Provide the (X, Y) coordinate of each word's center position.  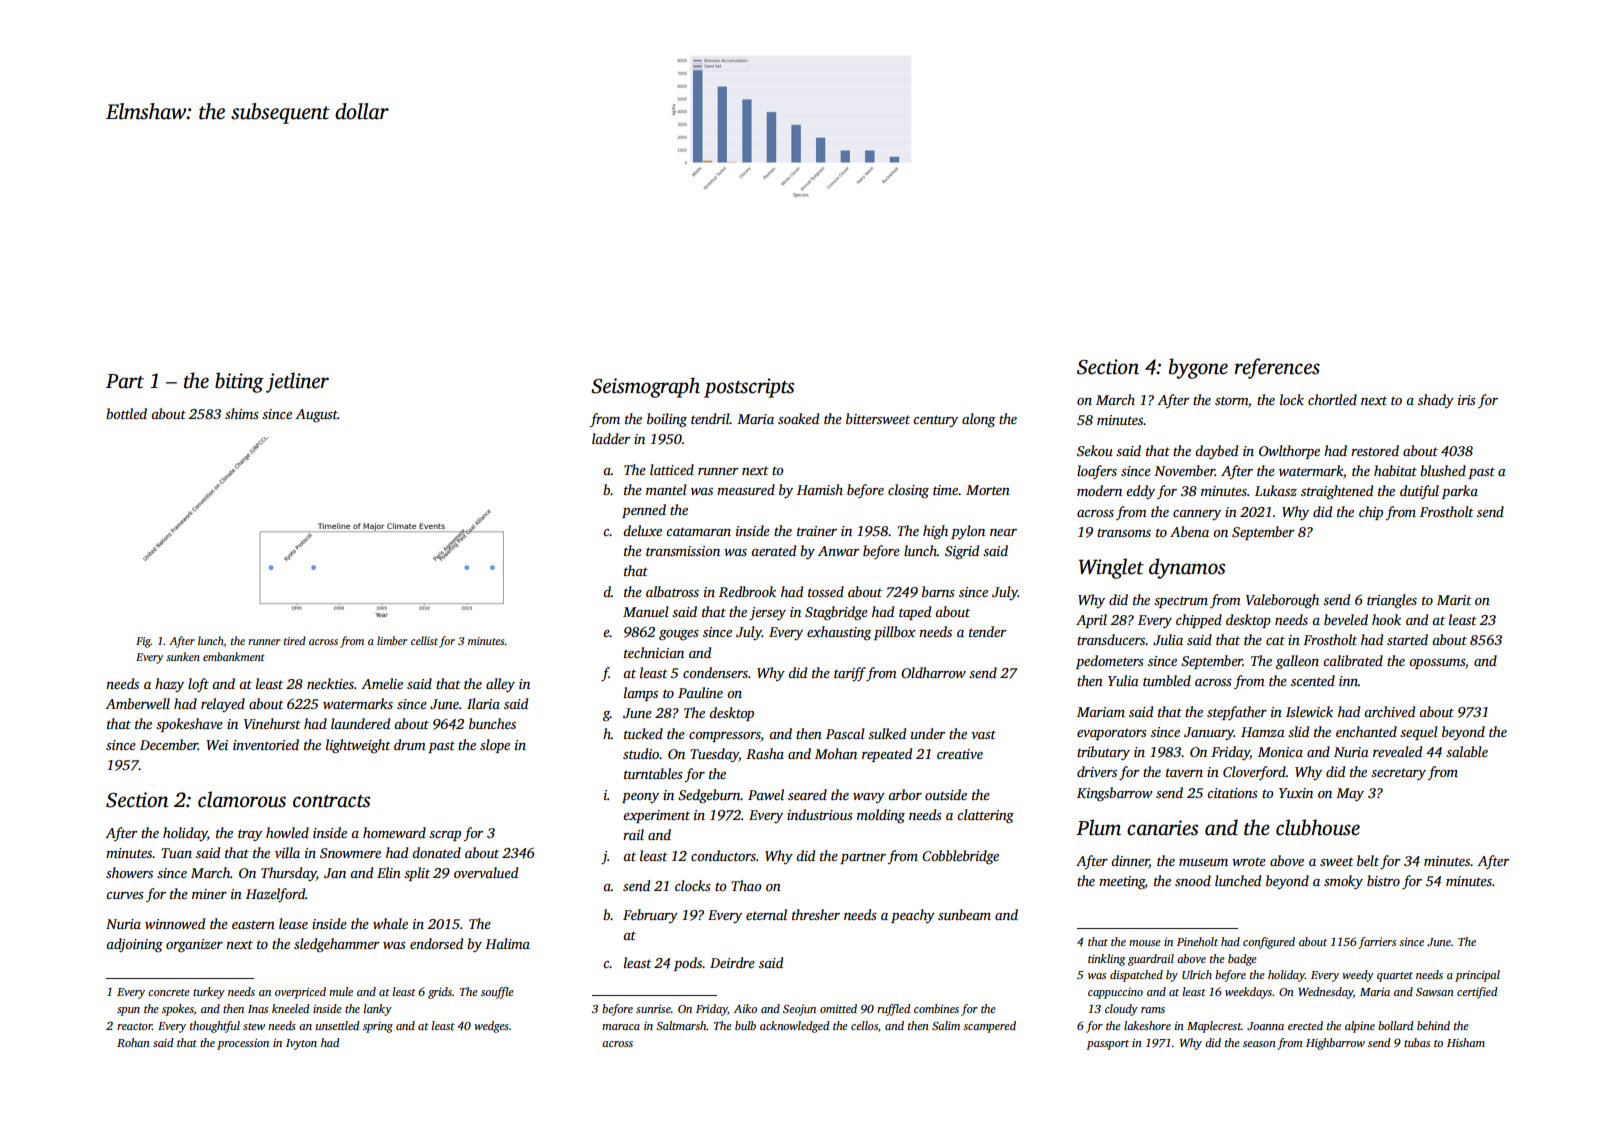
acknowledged (795, 1027)
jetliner (297, 382)
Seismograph (645, 387)
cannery (1197, 515)
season (1259, 1044)
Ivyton (301, 1044)
